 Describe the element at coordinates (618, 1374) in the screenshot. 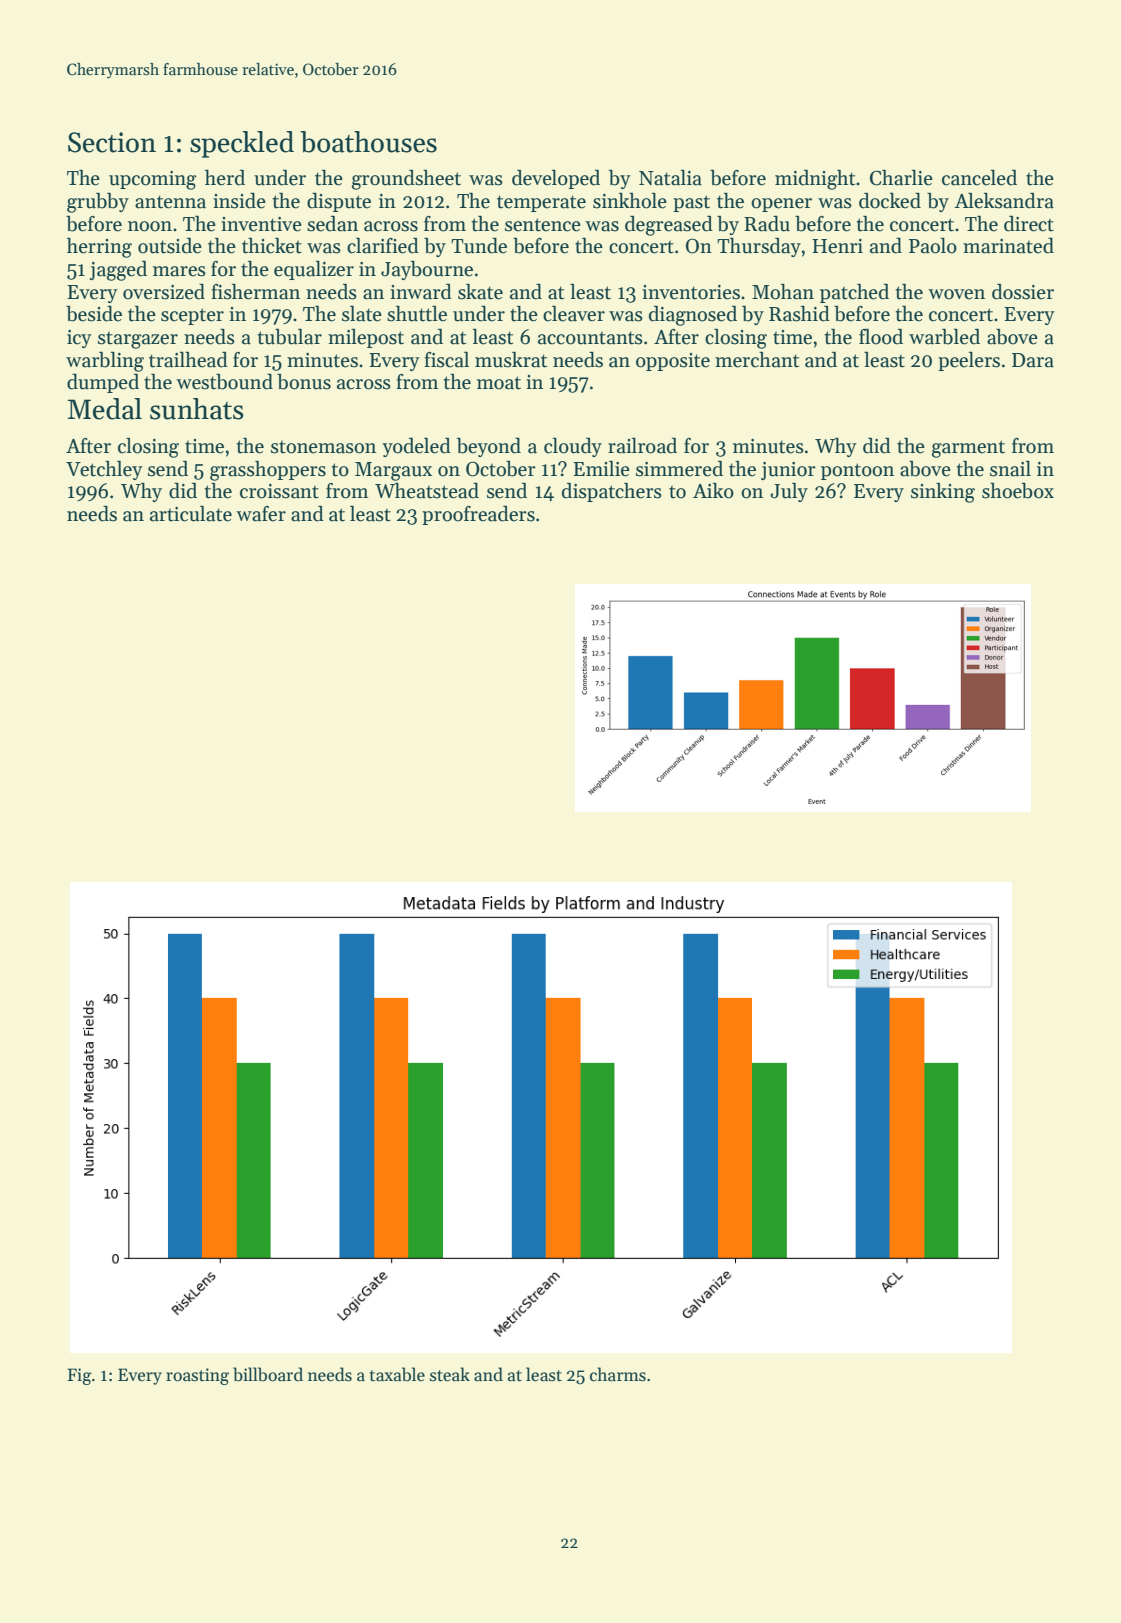

I see `charms` at that location.
